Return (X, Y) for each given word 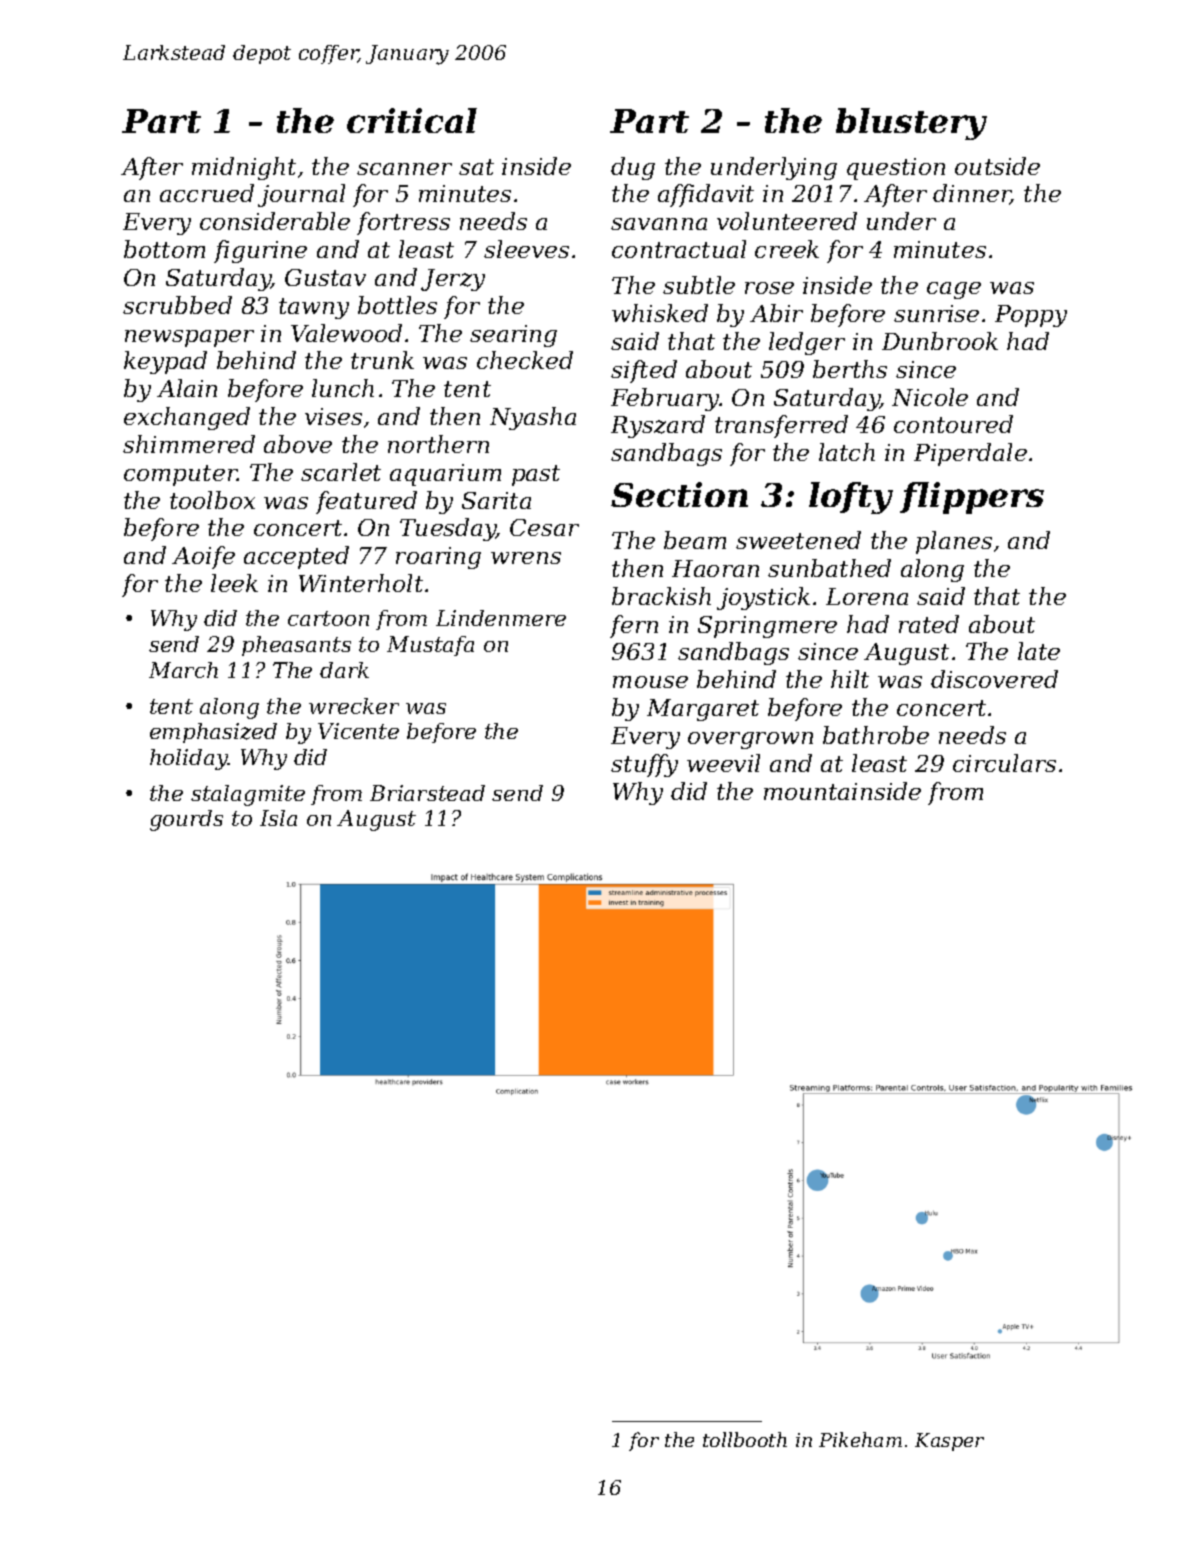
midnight (244, 168)
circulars (1004, 763)
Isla (278, 818)
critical (412, 120)
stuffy (644, 765)
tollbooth (745, 1439)
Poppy (1031, 316)
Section (679, 494)
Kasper (949, 1442)
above (298, 444)
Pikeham (860, 1439)
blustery (911, 124)
